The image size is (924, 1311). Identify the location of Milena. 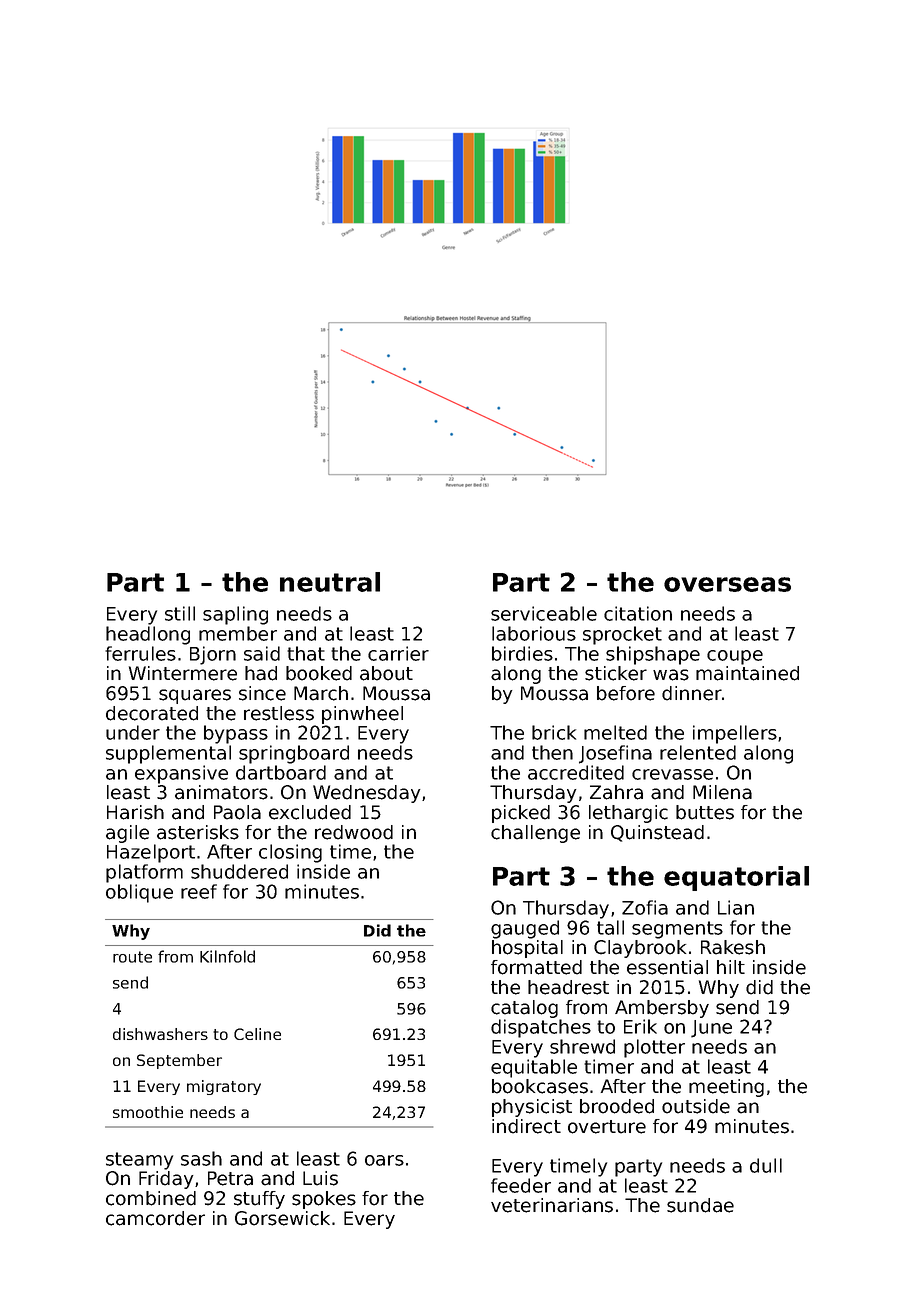
(722, 792).
